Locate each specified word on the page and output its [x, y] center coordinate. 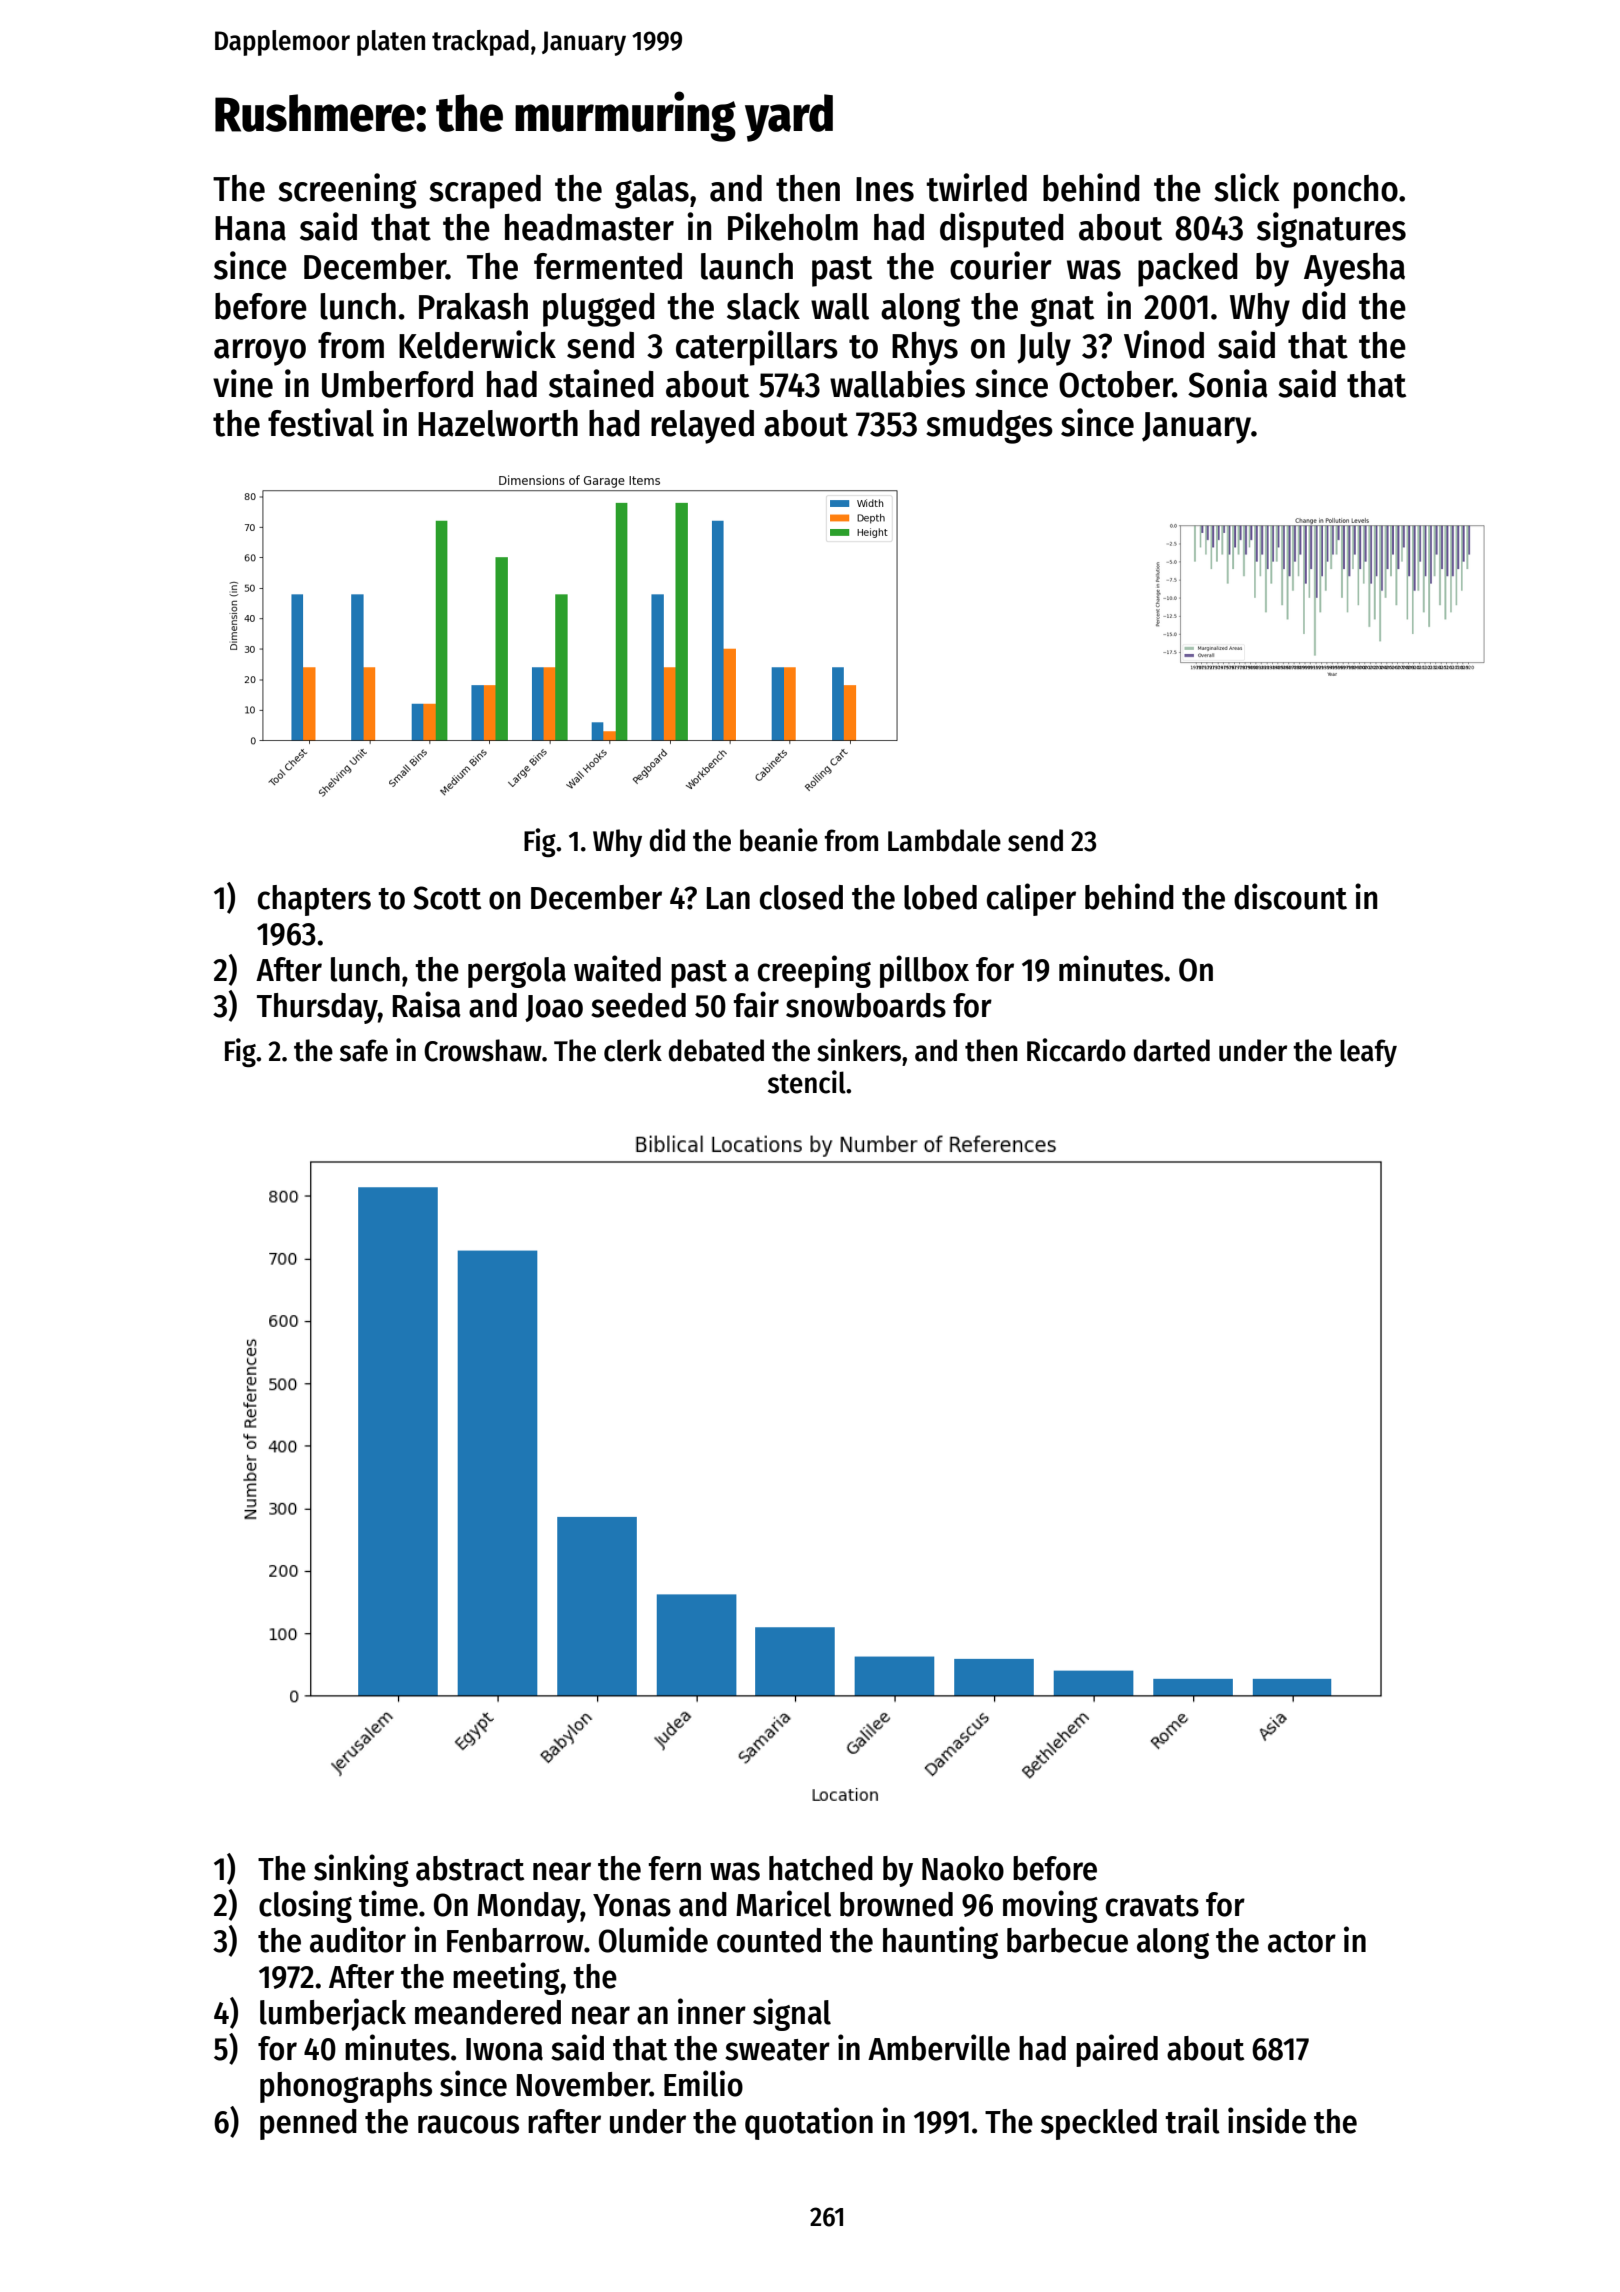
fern [675, 1868]
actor [1302, 1942]
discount [1290, 896]
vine [243, 383]
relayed [702, 427]
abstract [470, 1868]
